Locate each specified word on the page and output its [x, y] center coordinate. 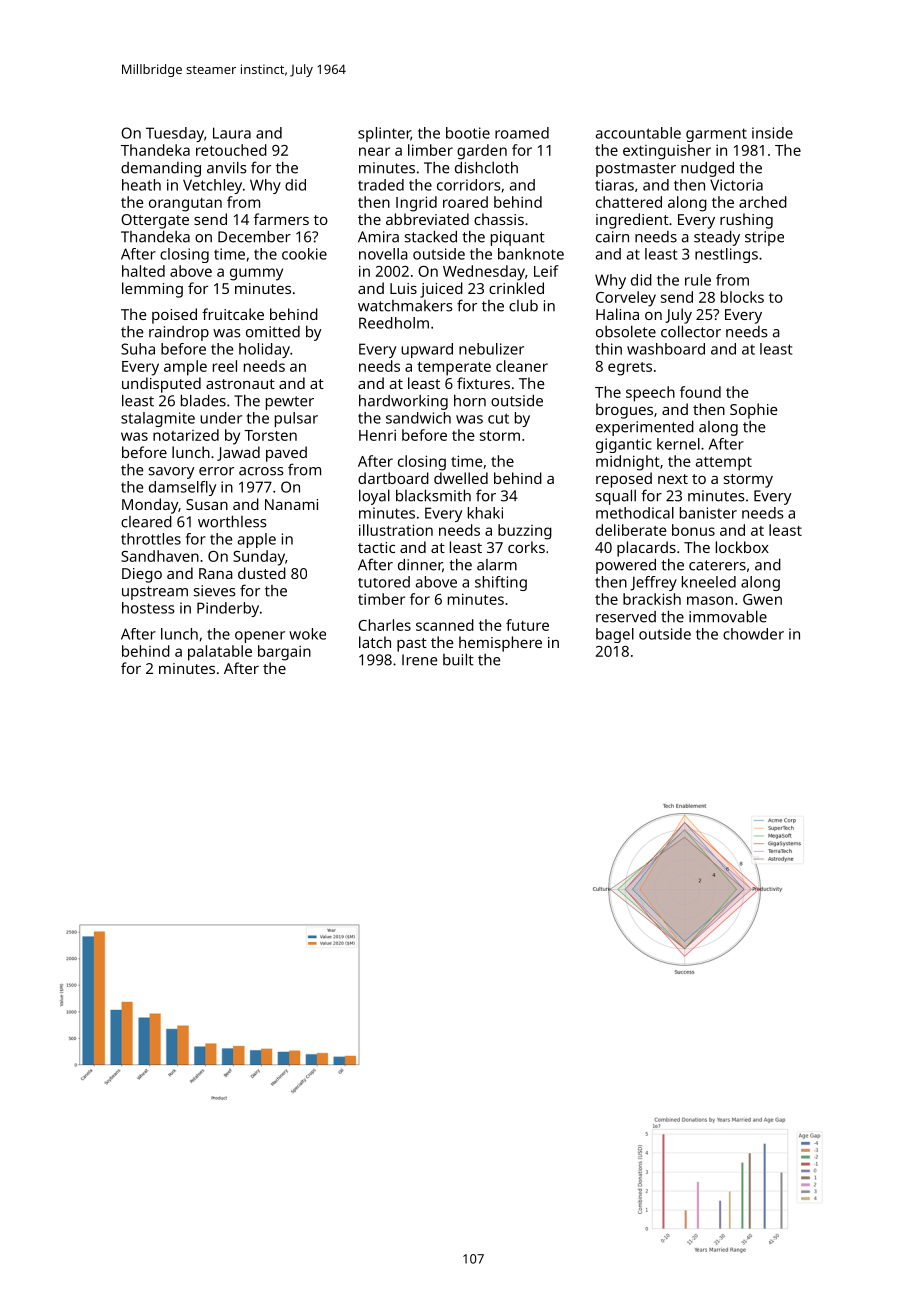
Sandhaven [160, 556]
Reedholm [394, 323]
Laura [232, 133]
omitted [273, 332]
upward [427, 350]
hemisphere [500, 644]
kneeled [709, 582]
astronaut [240, 384]
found [700, 392]
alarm [497, 565]
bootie [468, 133]
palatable [220, 653]
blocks [742, 297]
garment [716, 135]
